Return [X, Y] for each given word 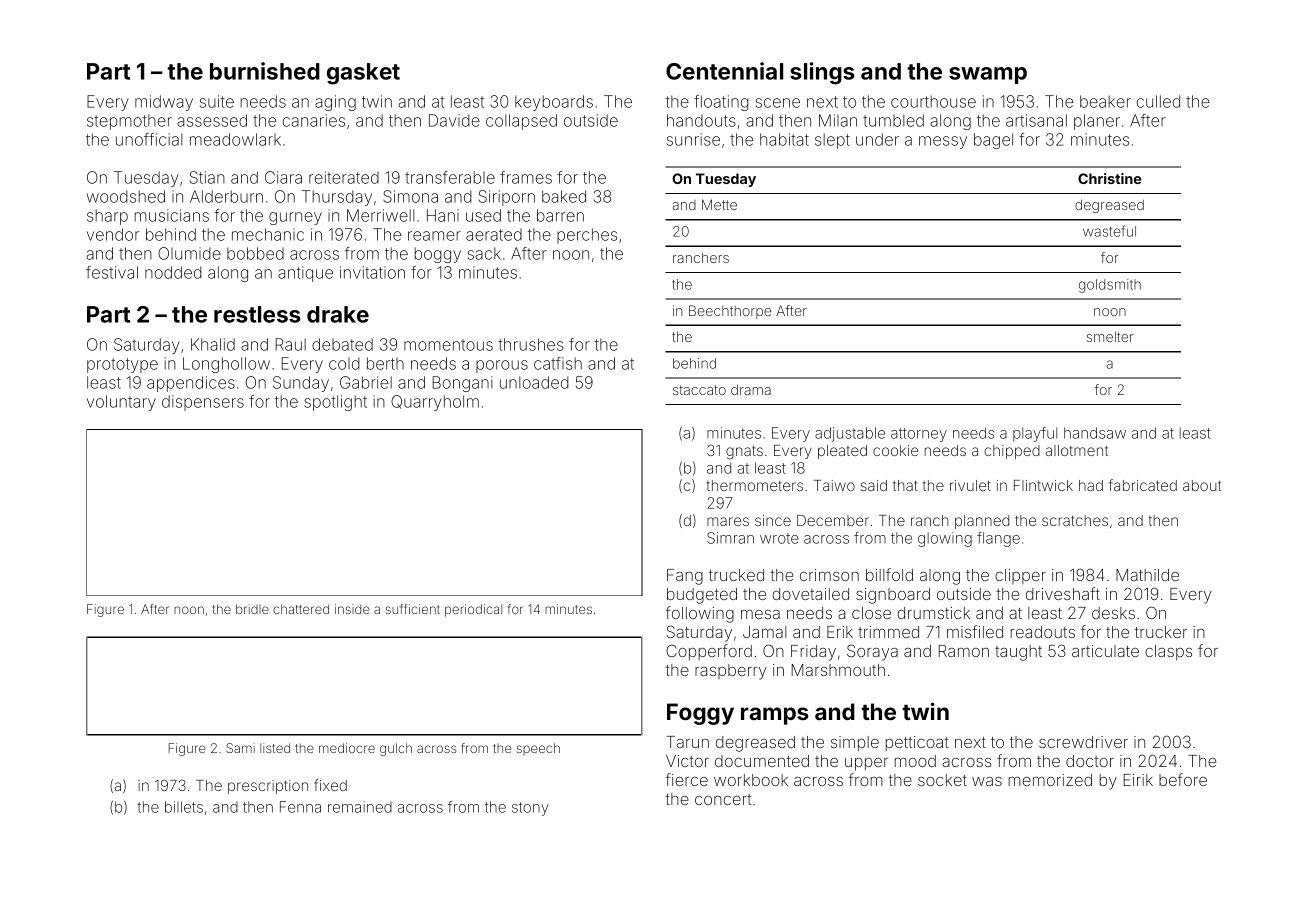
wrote [779, 538]
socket [942, 780]
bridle [252, 609]
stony [530, 809]
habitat [784, 139]
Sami [240, 748]
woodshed [126, 196]
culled [1158, 101]
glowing [945, 539]
